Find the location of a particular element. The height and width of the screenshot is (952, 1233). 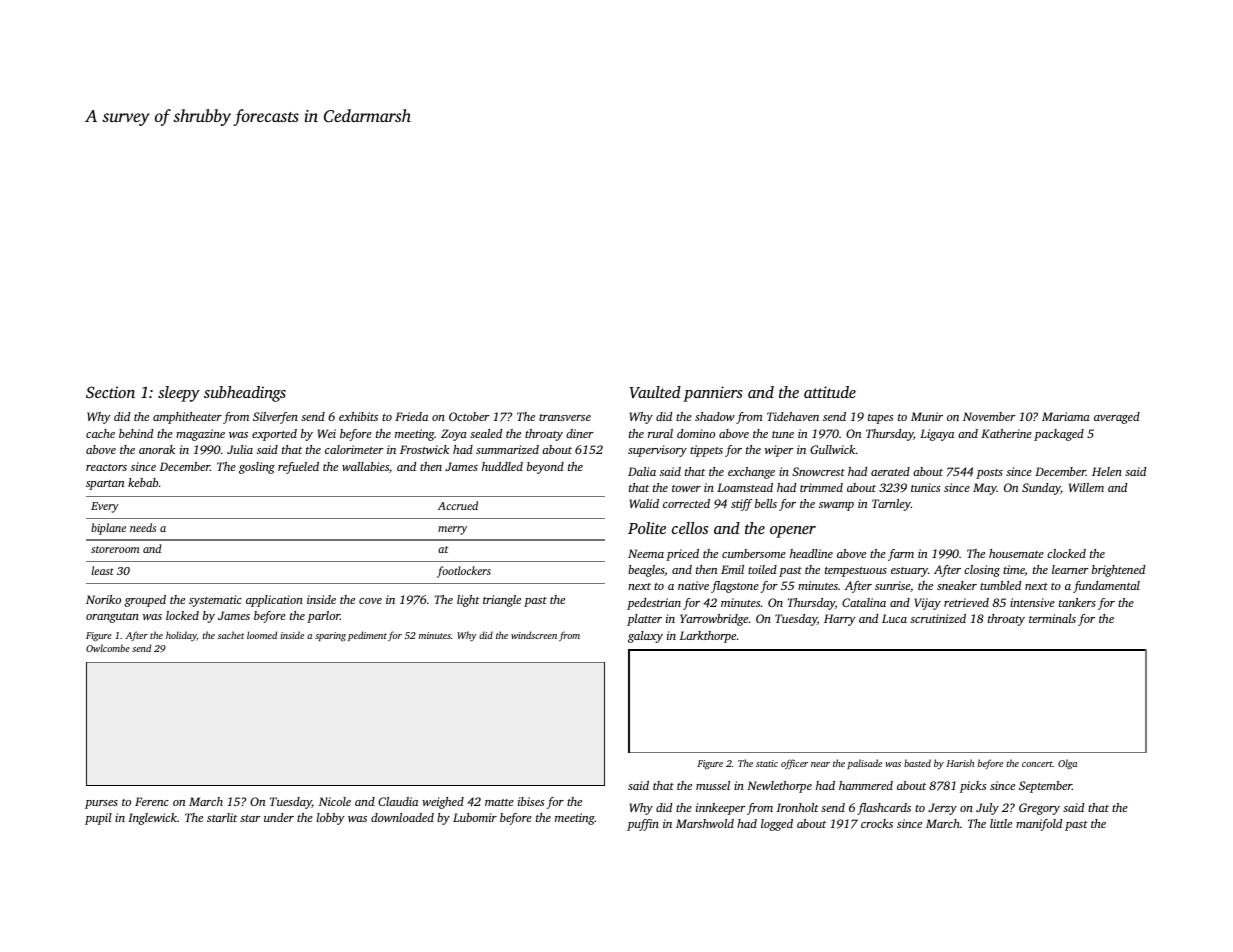

subheadings is located at coordinates (245, 394).
